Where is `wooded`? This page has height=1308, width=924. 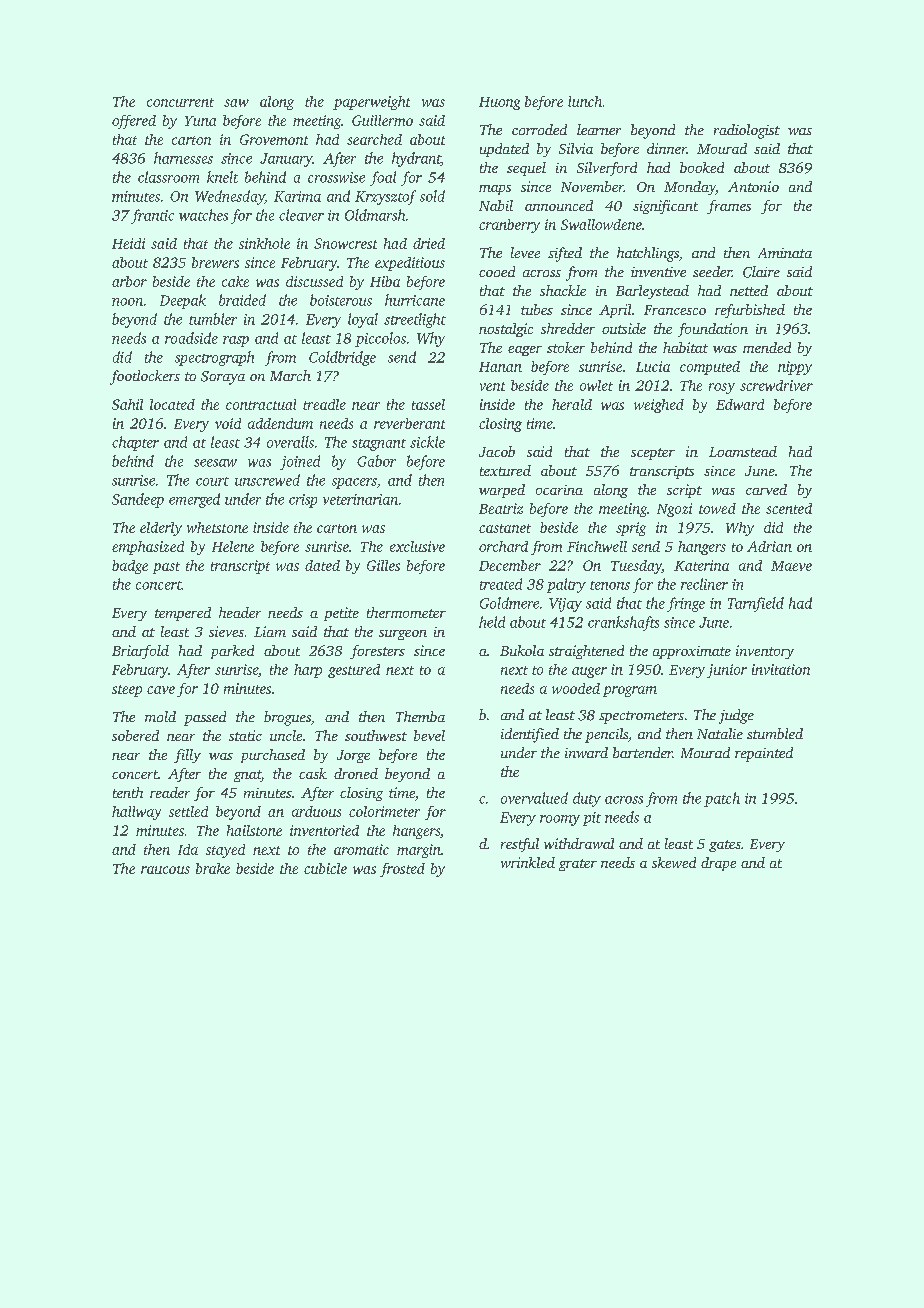 wooded is located at coordinates (576, 688).
